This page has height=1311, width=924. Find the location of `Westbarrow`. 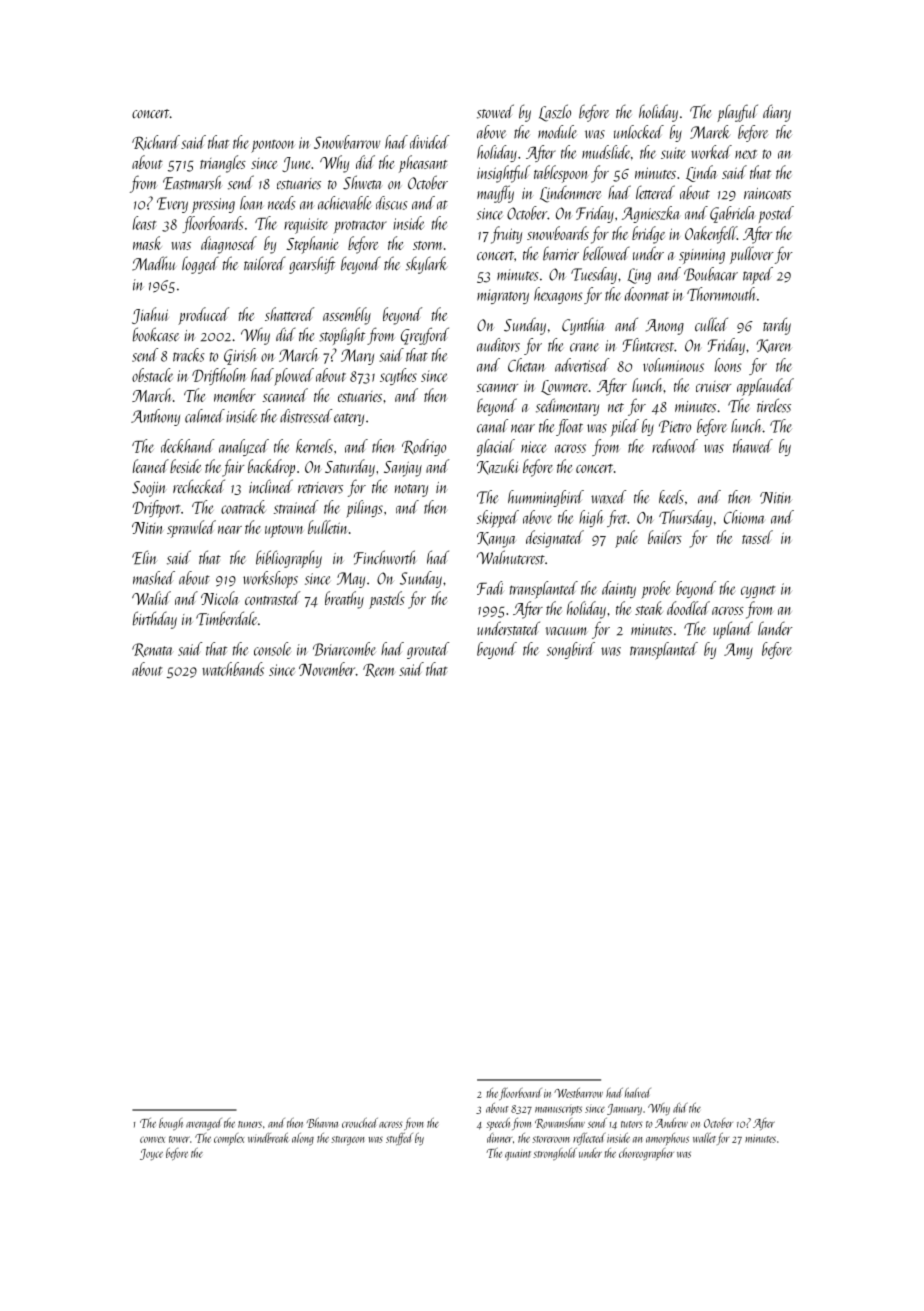

Westbarrow is located at coordinates (578, 1093).
